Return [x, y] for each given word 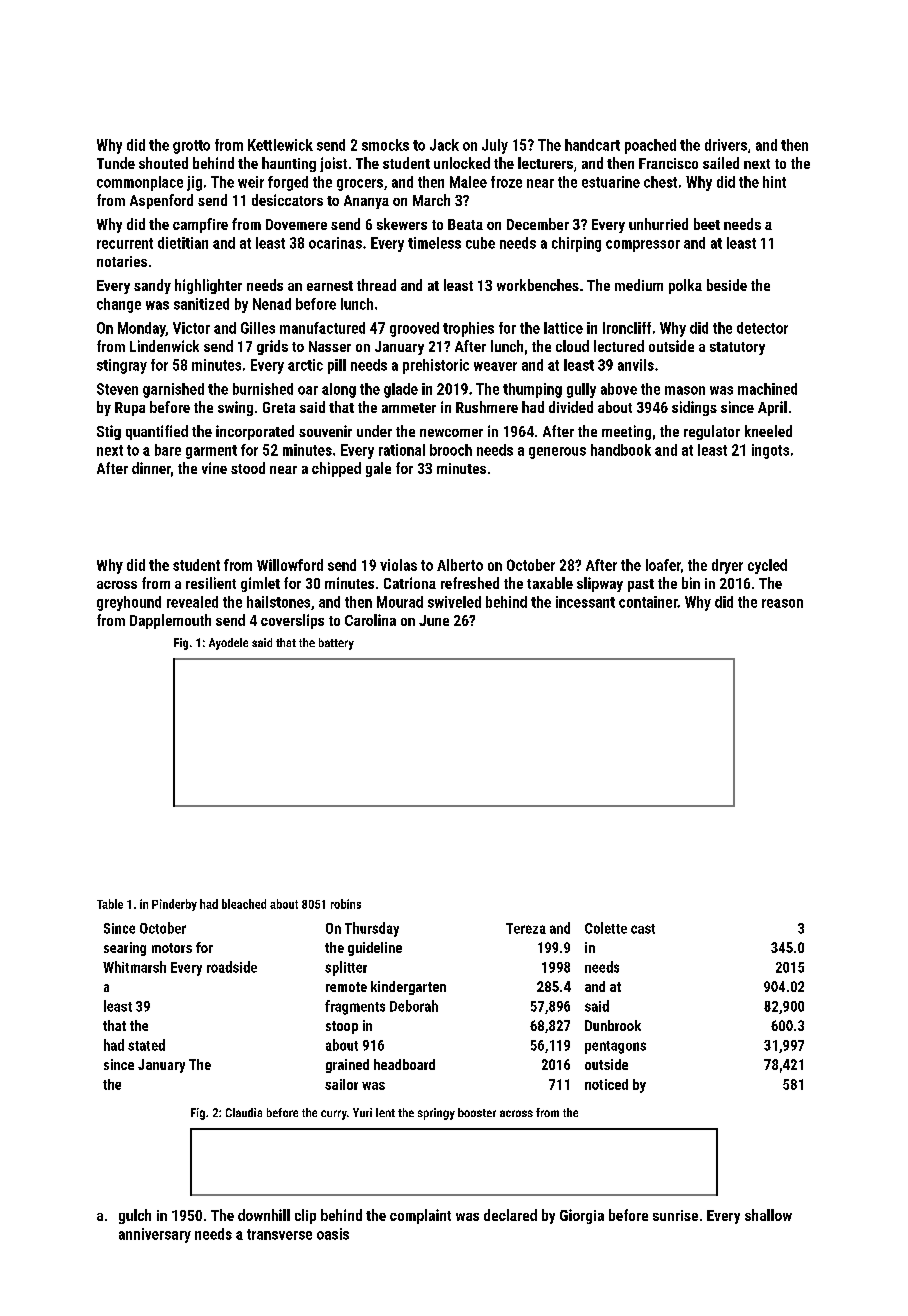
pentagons [615, 1047]
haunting [289, 164]
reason [782, 603]
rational [402, 450]
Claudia [244, 1112]
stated [146, 1045]
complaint [420, 1216]
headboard [404, 1064]
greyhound [129, 603]
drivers [726, 145]
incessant [585, 602]
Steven [117, 389]
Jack [444, 145]
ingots [770, 451]
